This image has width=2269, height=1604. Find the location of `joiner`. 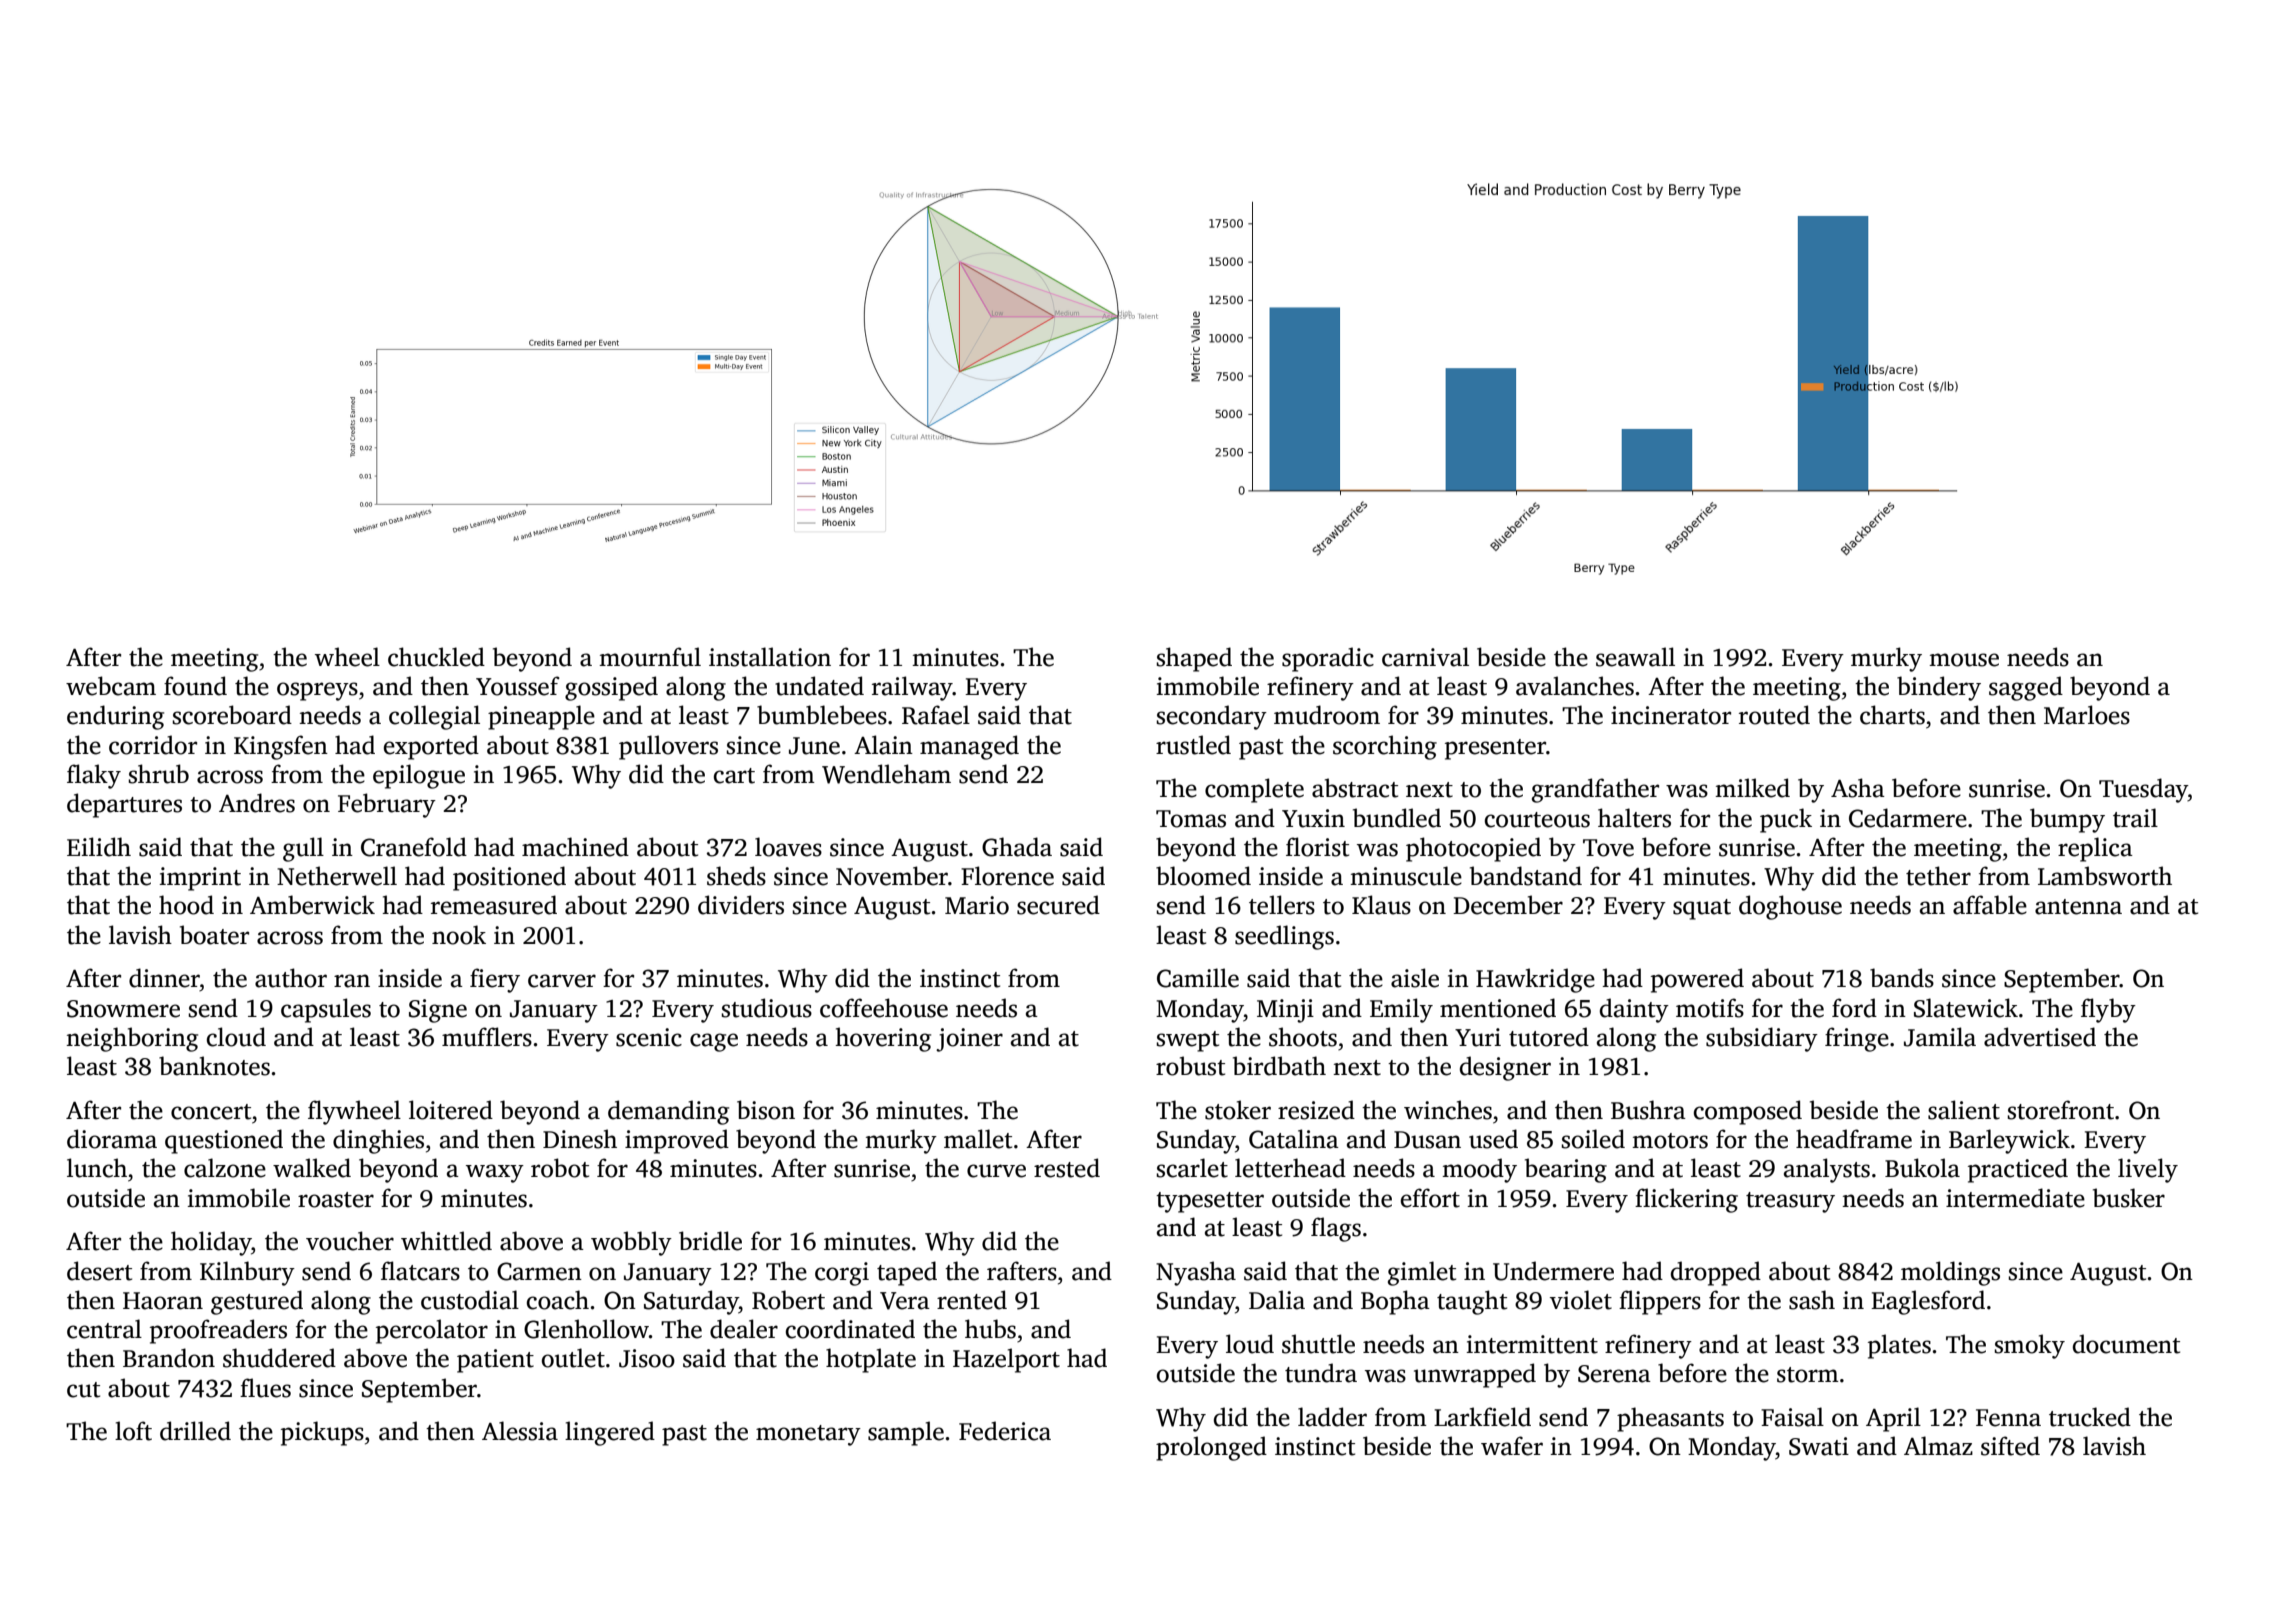

joiner is located at coordinates (969, 1040).
